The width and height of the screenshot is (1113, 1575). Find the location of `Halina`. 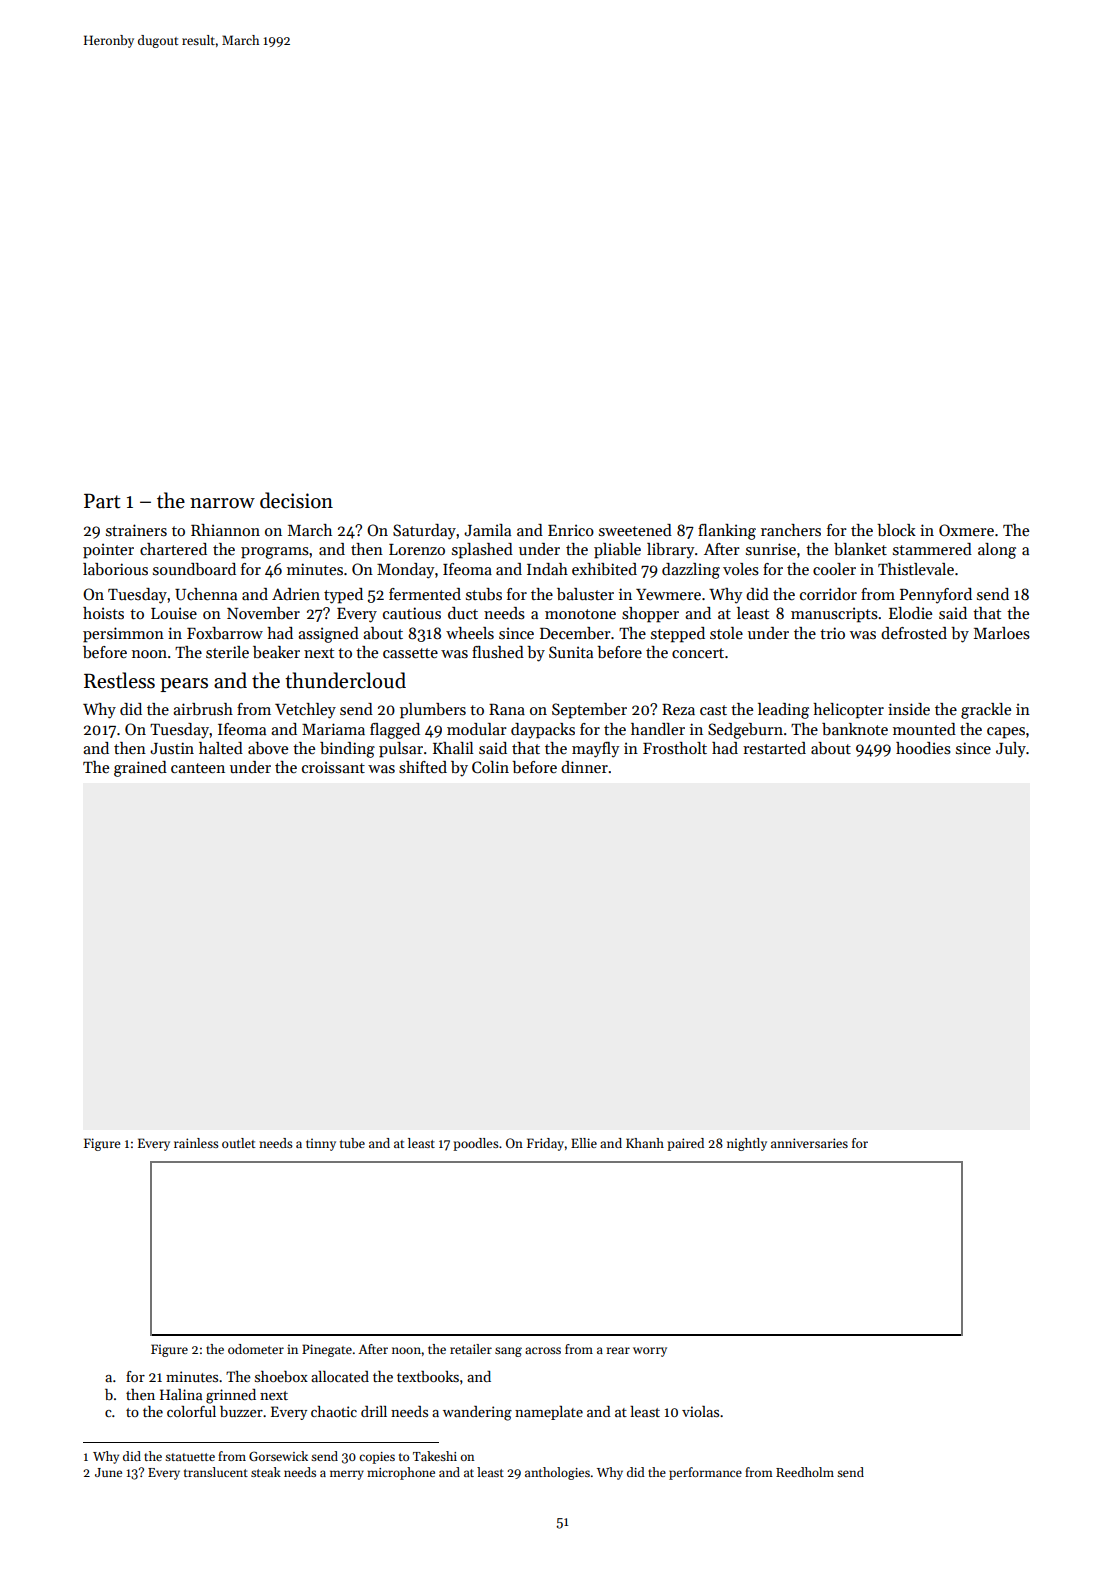

Halina is located at coordinates (181, 1394).
